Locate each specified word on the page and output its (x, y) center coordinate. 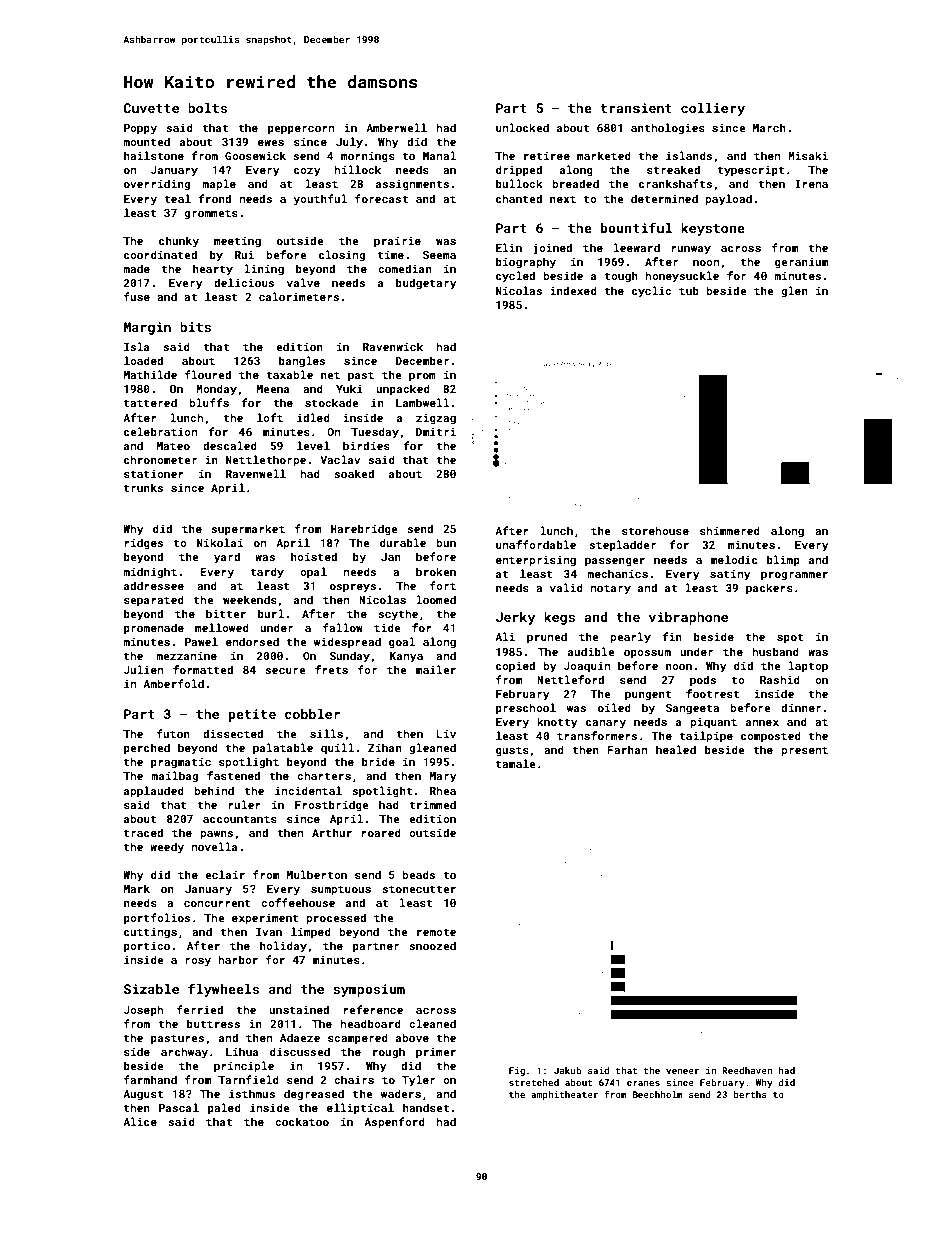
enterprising (536, 561)
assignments (412, 185)
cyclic (651, 292)
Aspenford (394, 1123)
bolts (208, 108)
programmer (794, 576)
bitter (226, 613)
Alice (140, 1121)
